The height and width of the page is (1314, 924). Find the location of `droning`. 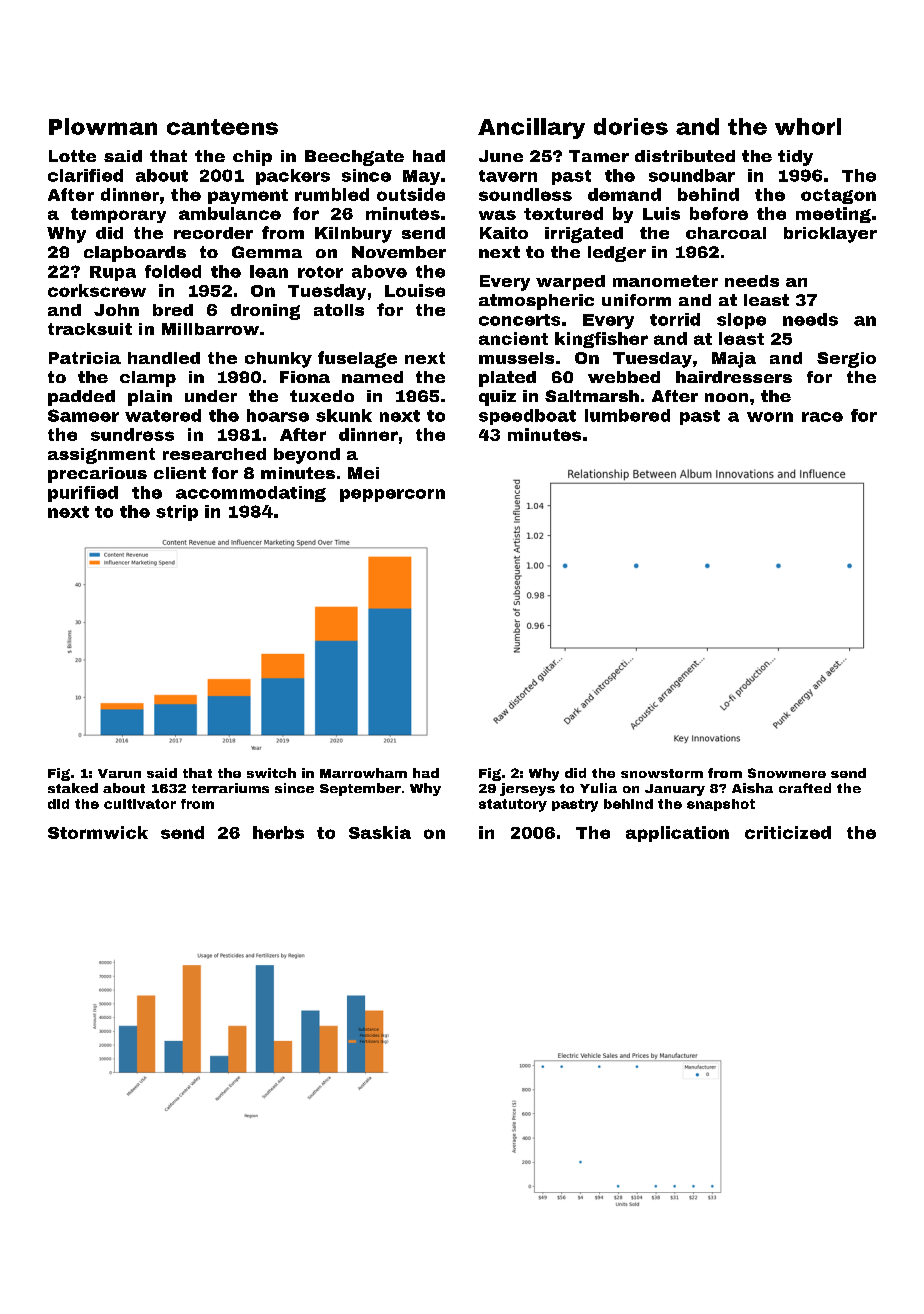

droning is located at coordinates (265, 312).
